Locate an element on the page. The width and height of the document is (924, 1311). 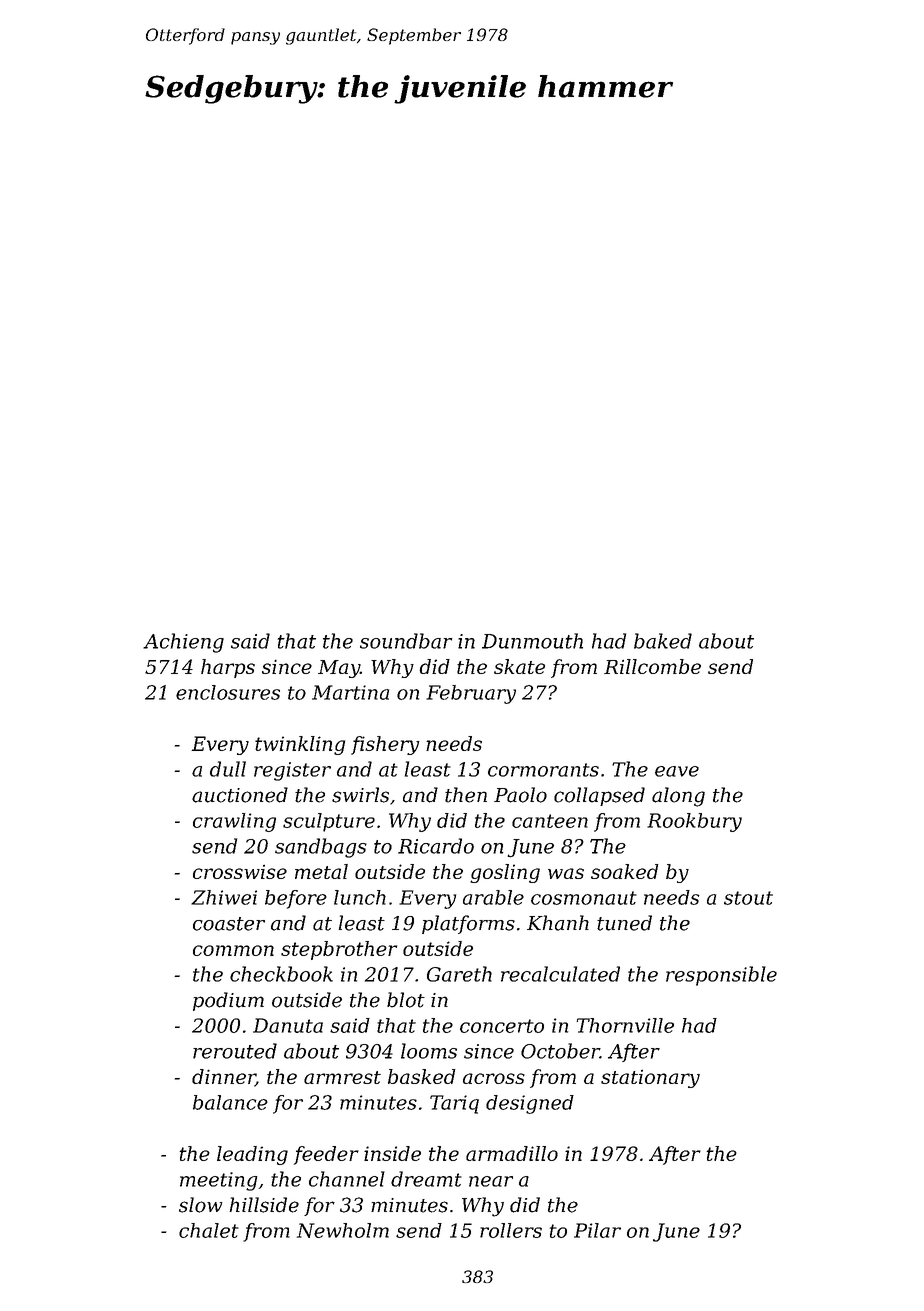
eave is located at coordinates (677, 771).
